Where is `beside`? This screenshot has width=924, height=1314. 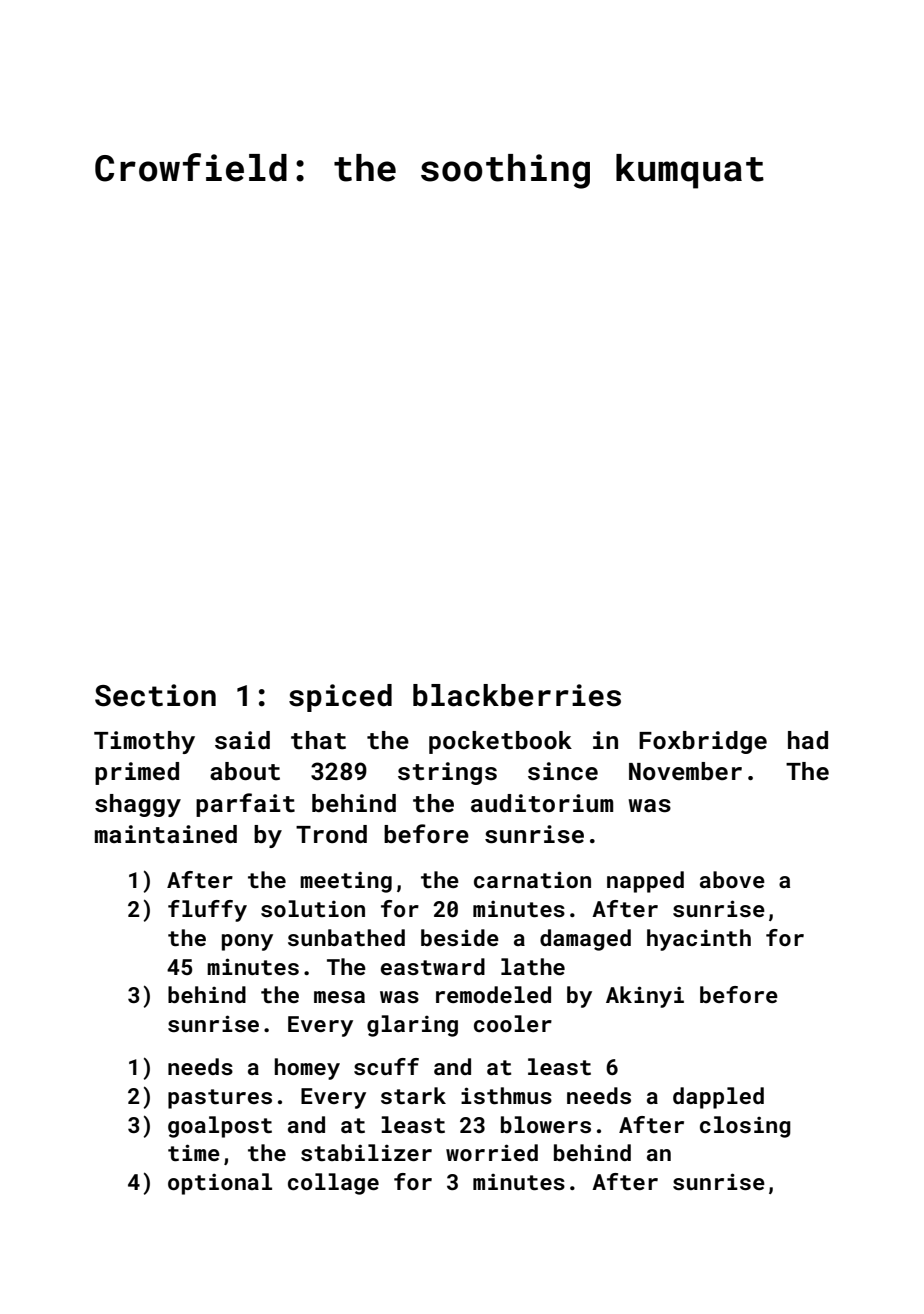 beside is located at coordinates (460, 937).
